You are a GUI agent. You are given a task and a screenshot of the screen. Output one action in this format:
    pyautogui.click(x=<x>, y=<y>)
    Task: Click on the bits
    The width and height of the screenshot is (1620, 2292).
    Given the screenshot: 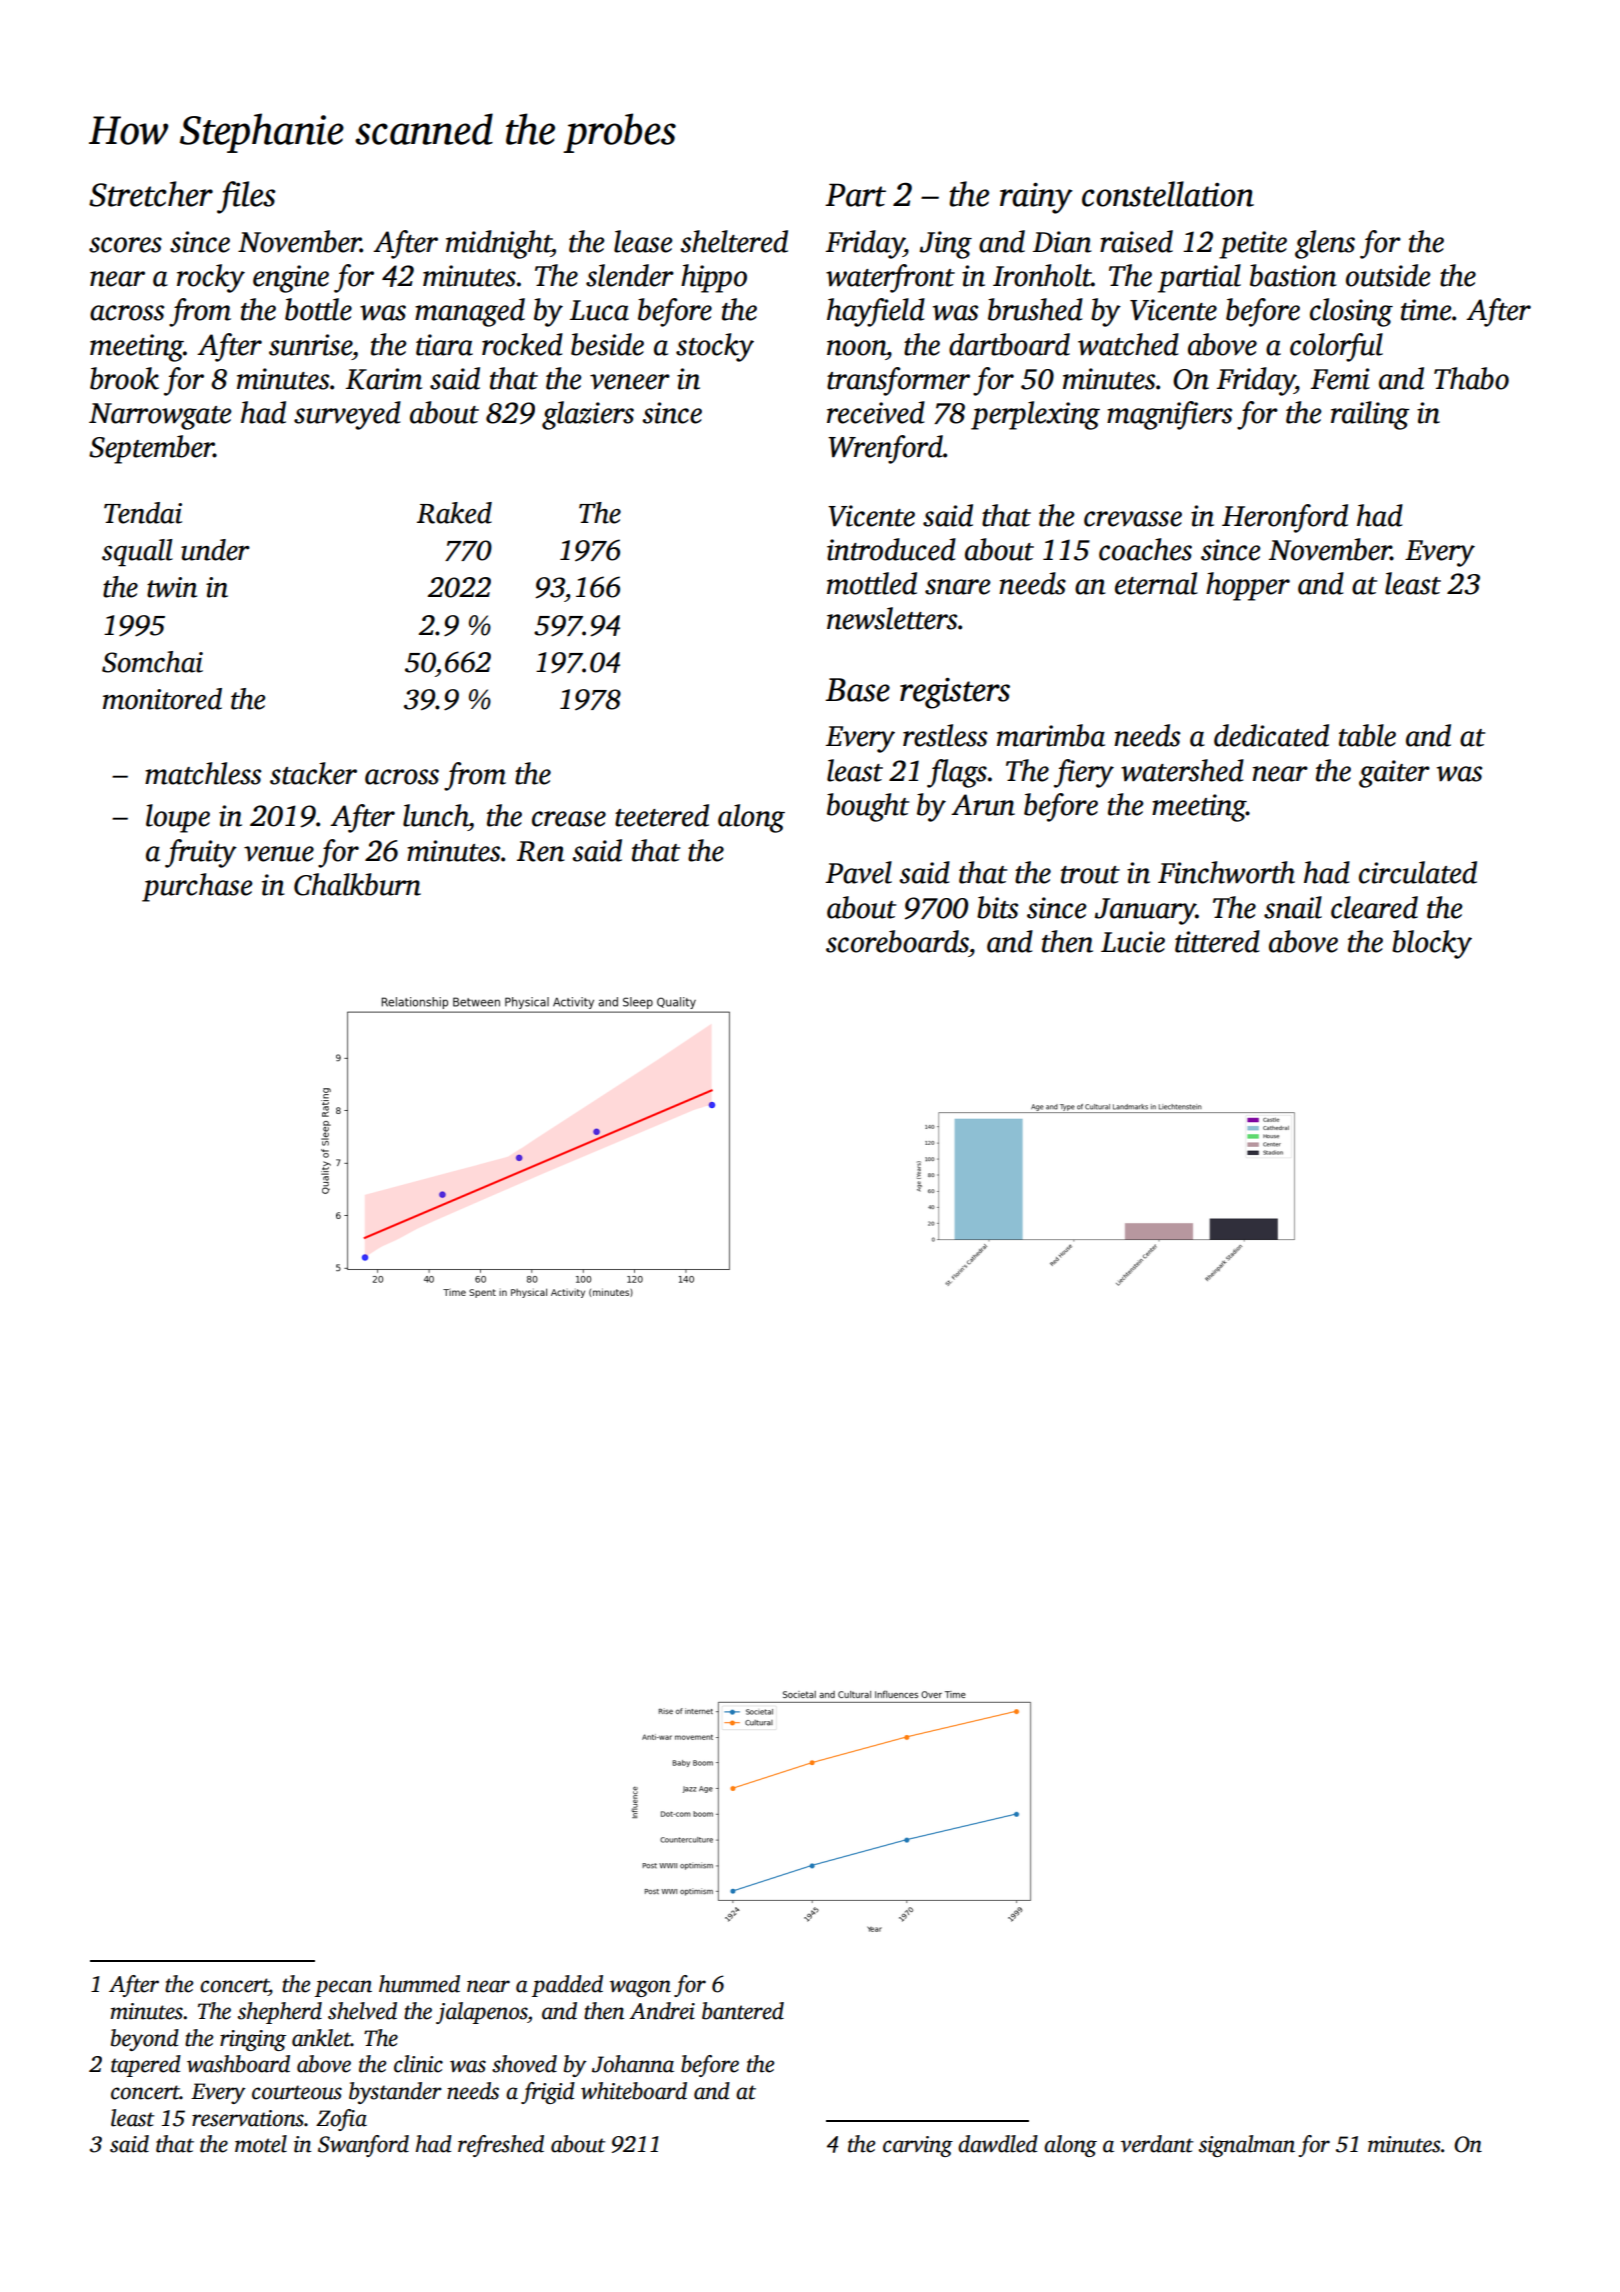 What is the action you would take?
    pyautogui.click(x=997, y=907)
